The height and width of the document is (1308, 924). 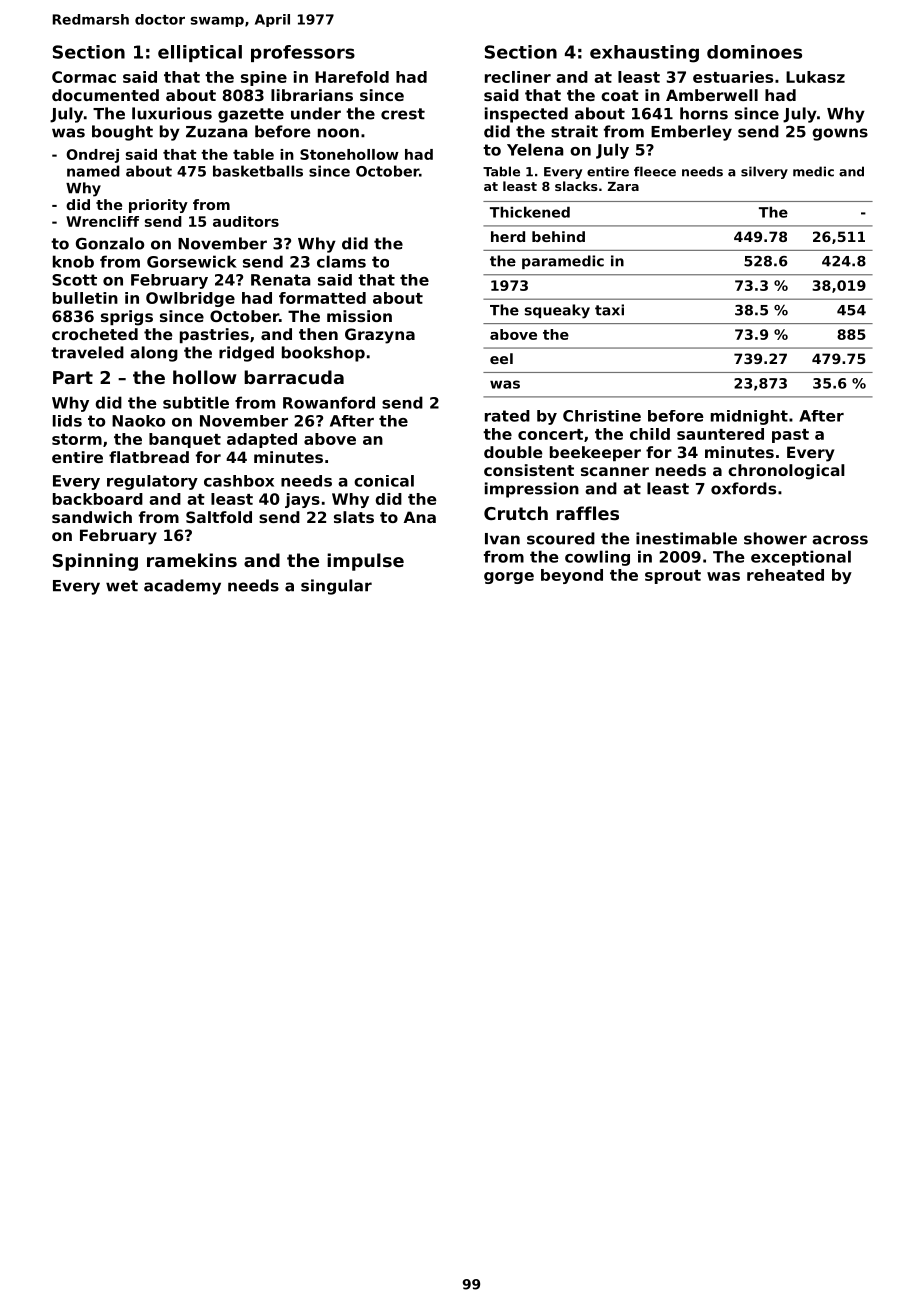 What do you see at coordinates (749, 417) in the document?
I see `midnight` at bounding box center [749, 417].
